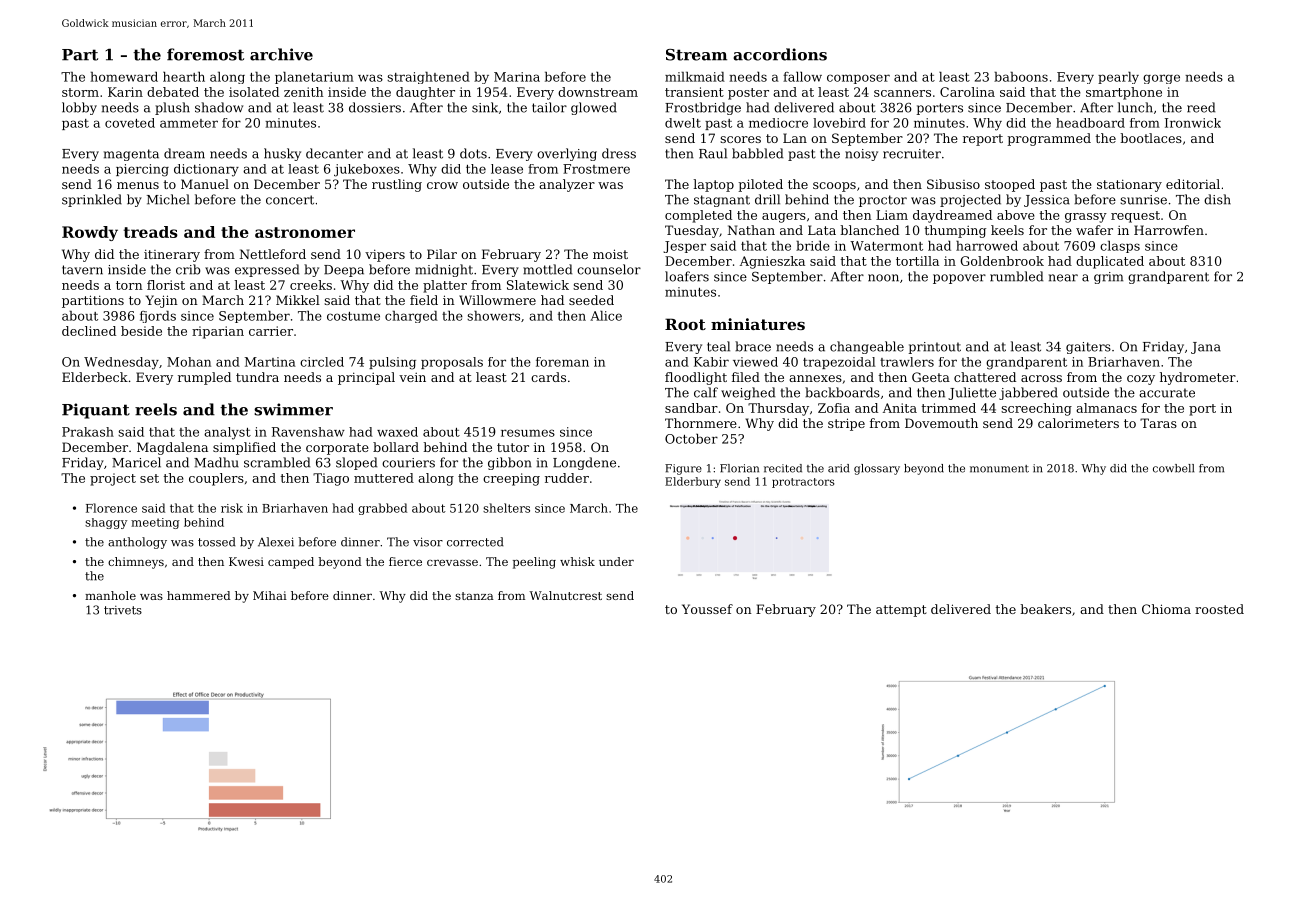 This screenshot has width=1308, height=924. I want to click on accordions, so click(780, 54).
